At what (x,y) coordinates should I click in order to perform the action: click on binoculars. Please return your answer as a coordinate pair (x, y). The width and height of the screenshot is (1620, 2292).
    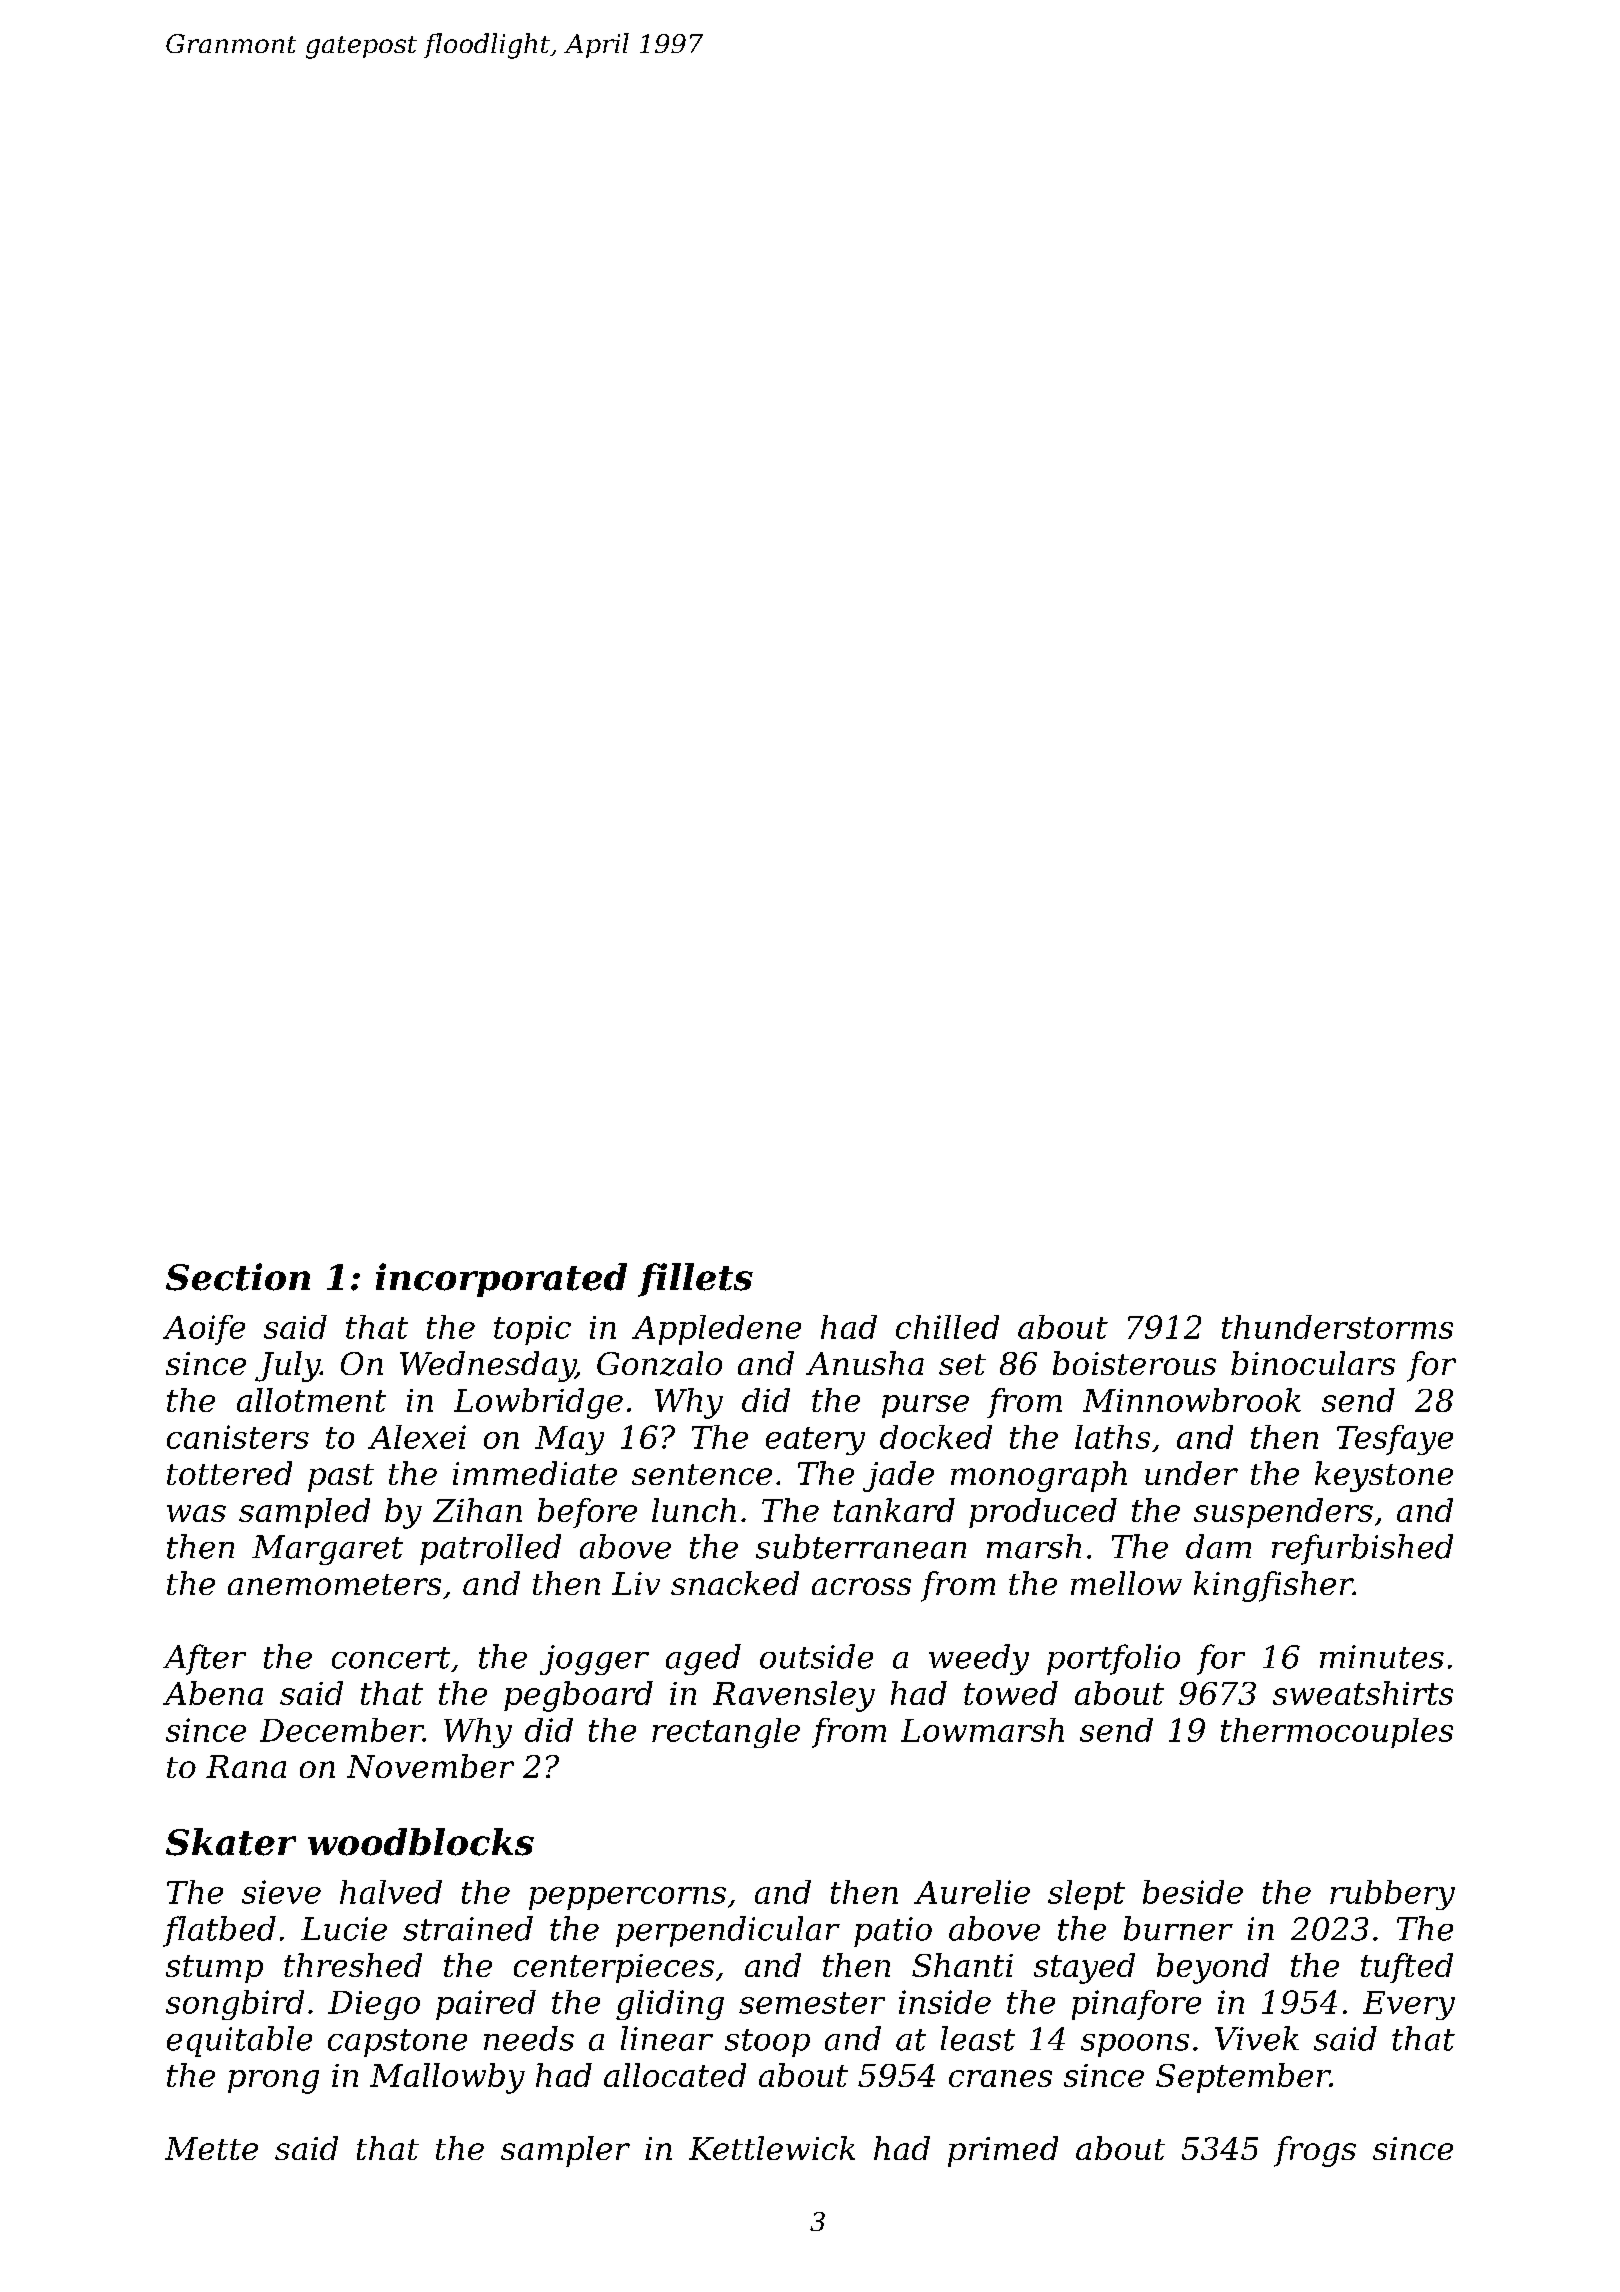
    Looking at the image, I should click on (1313, 1363).
